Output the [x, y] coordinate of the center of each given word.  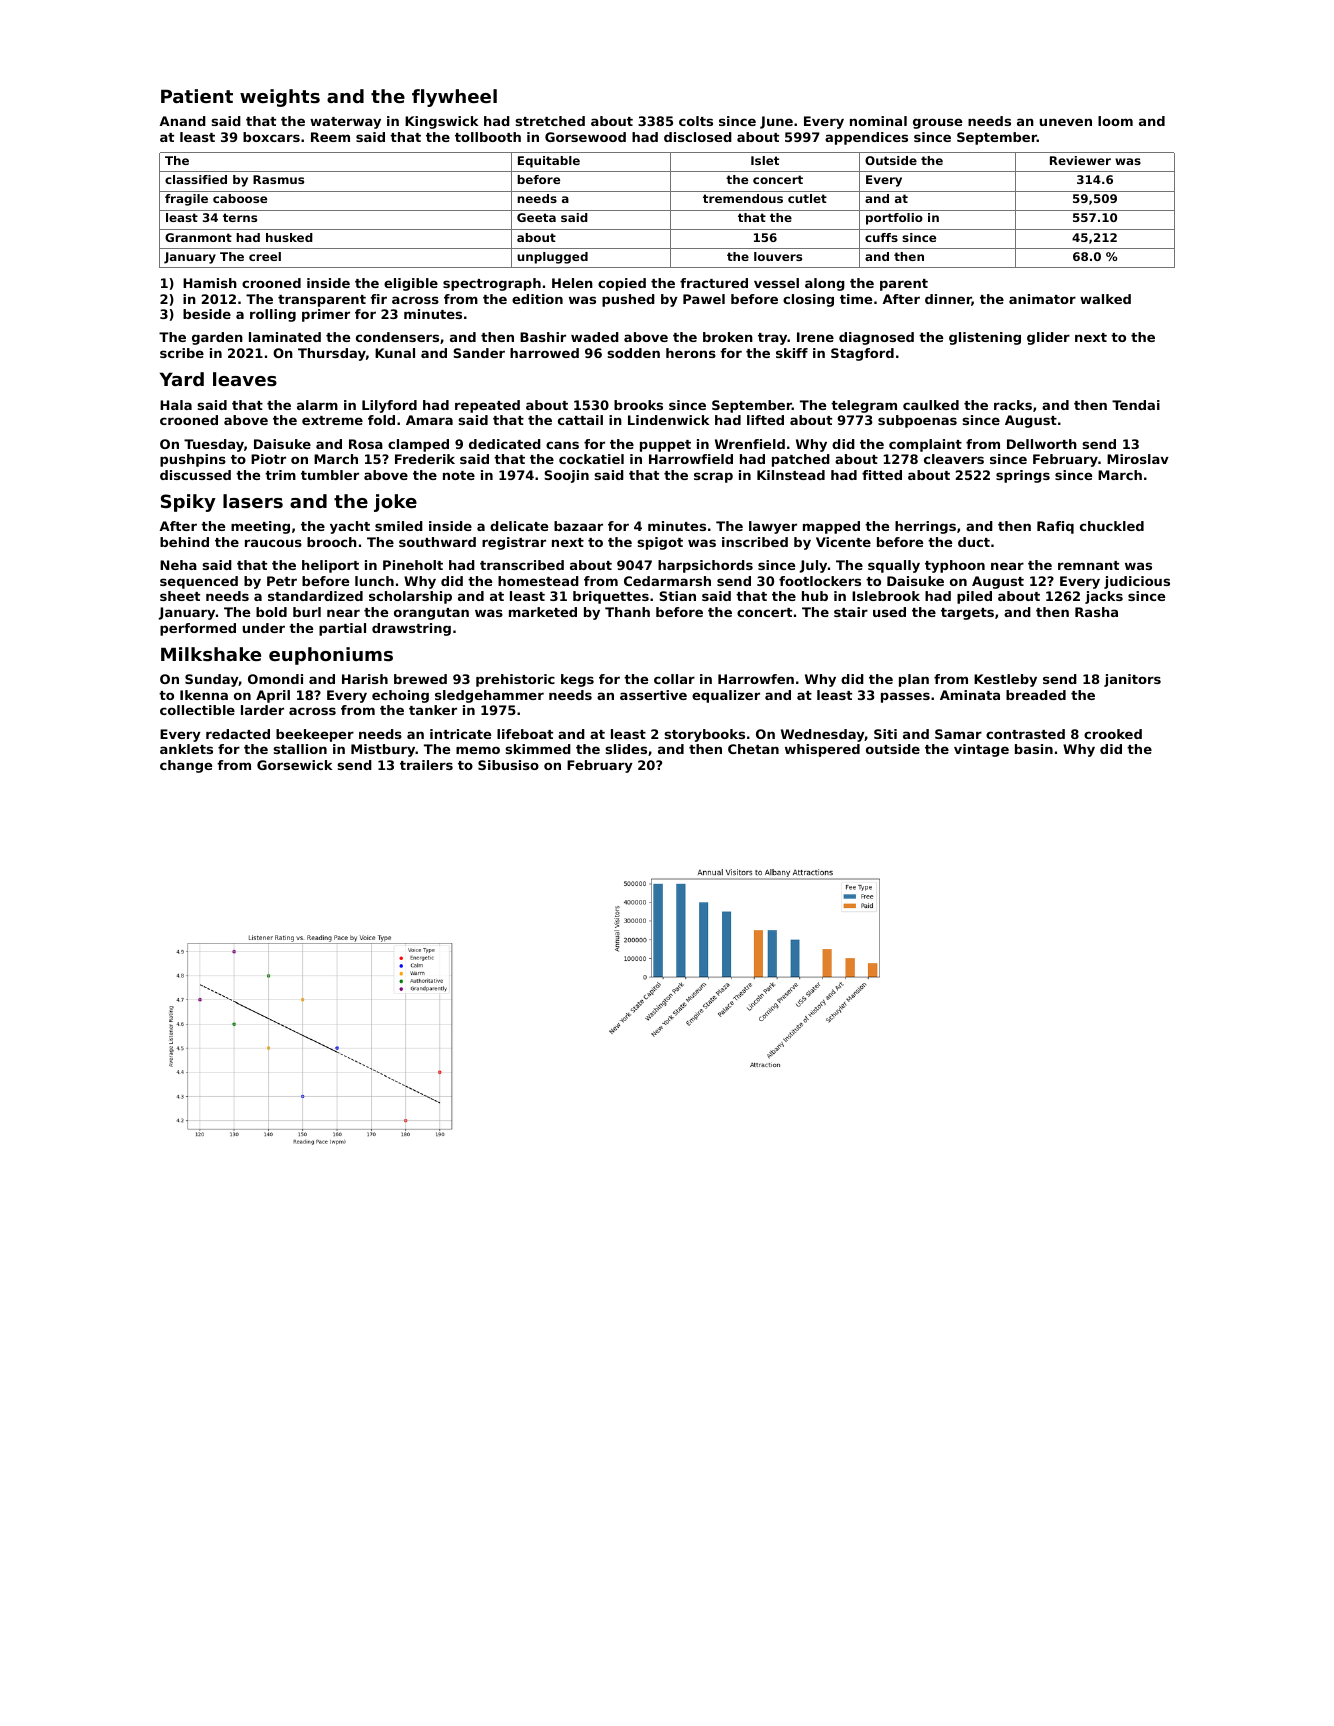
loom [1115, 121]
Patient [197, 96]
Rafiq [1055, 527]
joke [395, 503]
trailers [426, 765]
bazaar [578, 526]
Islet [765, 160]
